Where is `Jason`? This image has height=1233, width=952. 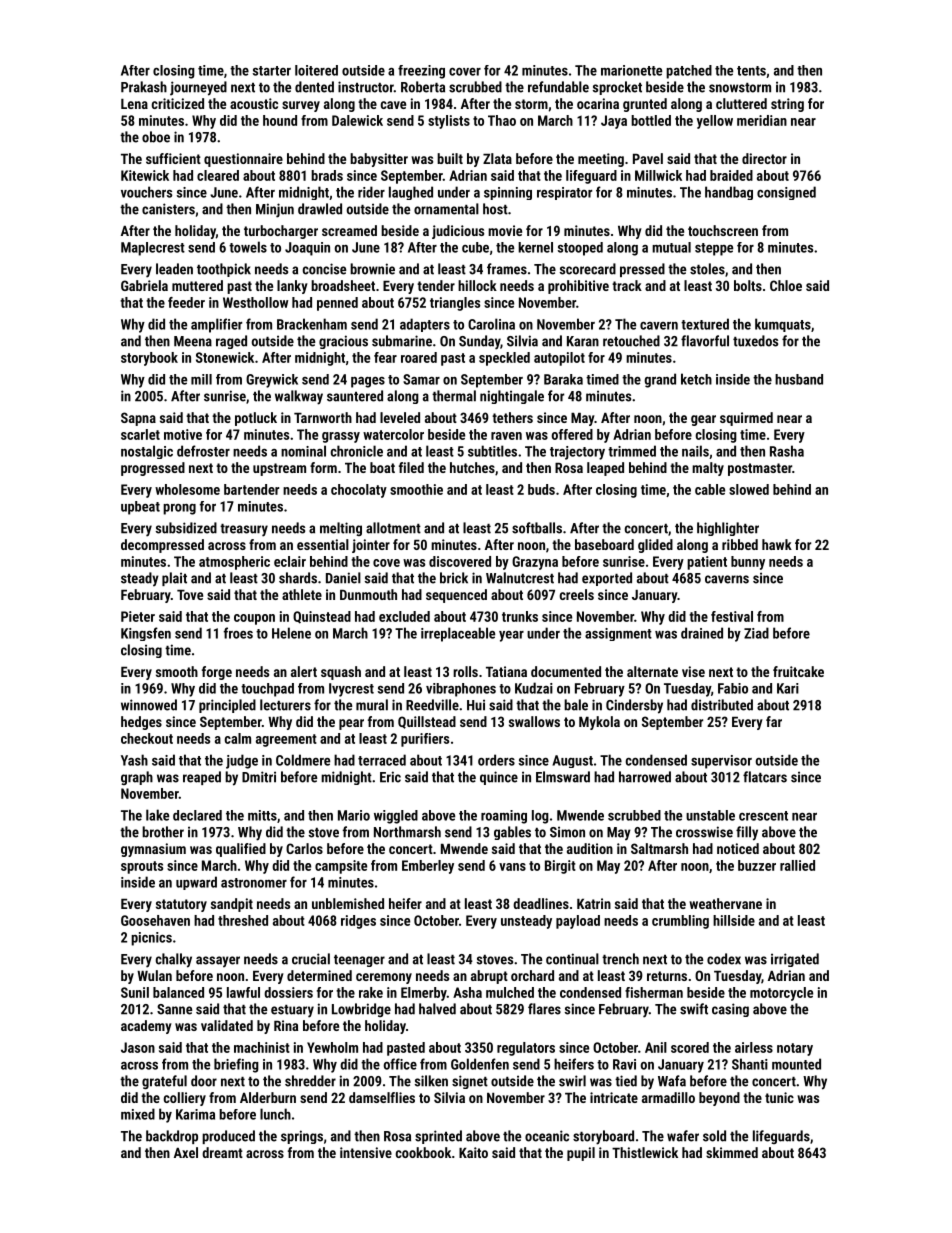 Jason is located at coordinates (138, 1047).
